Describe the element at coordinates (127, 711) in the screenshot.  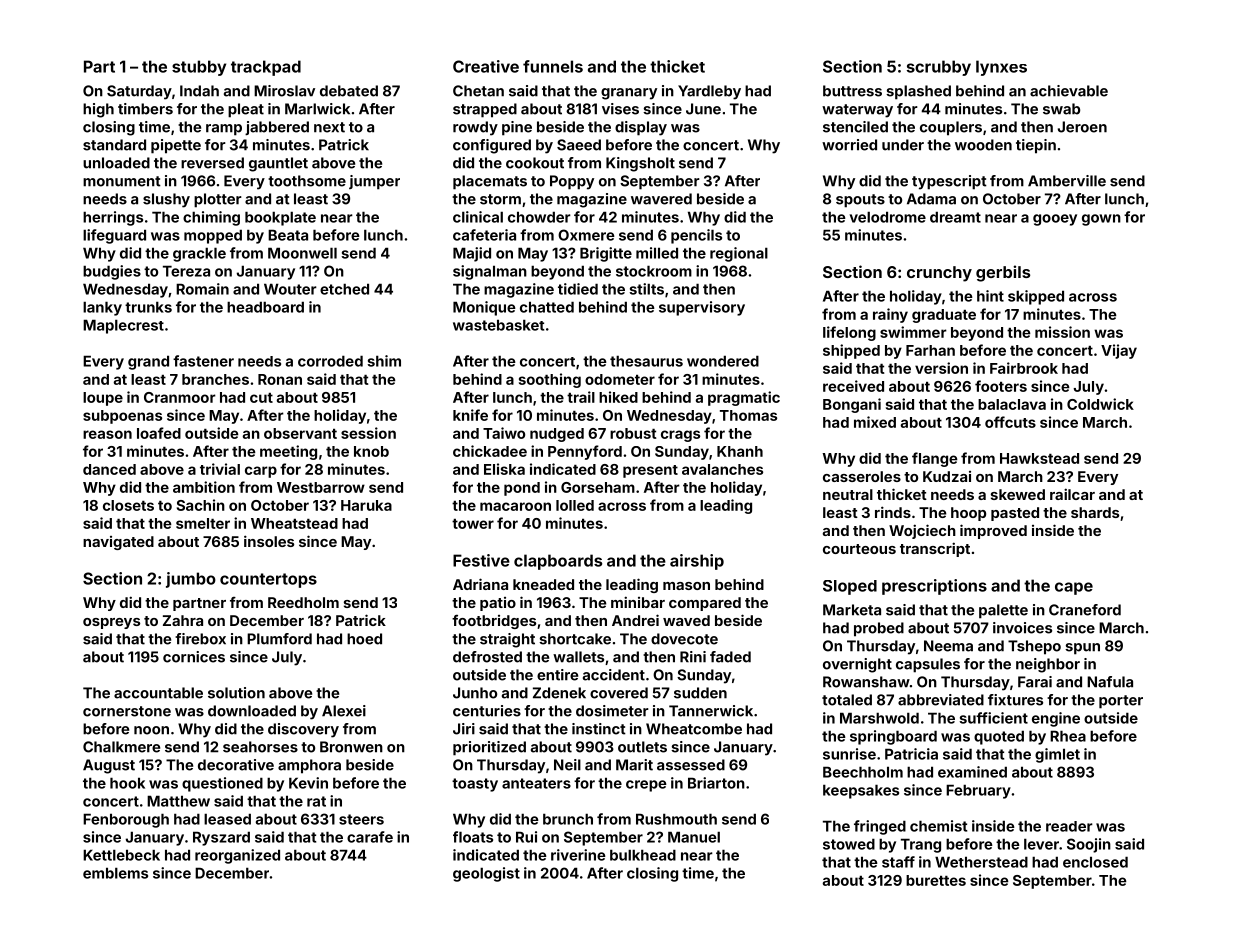
I see `cornerstone` at that location.
